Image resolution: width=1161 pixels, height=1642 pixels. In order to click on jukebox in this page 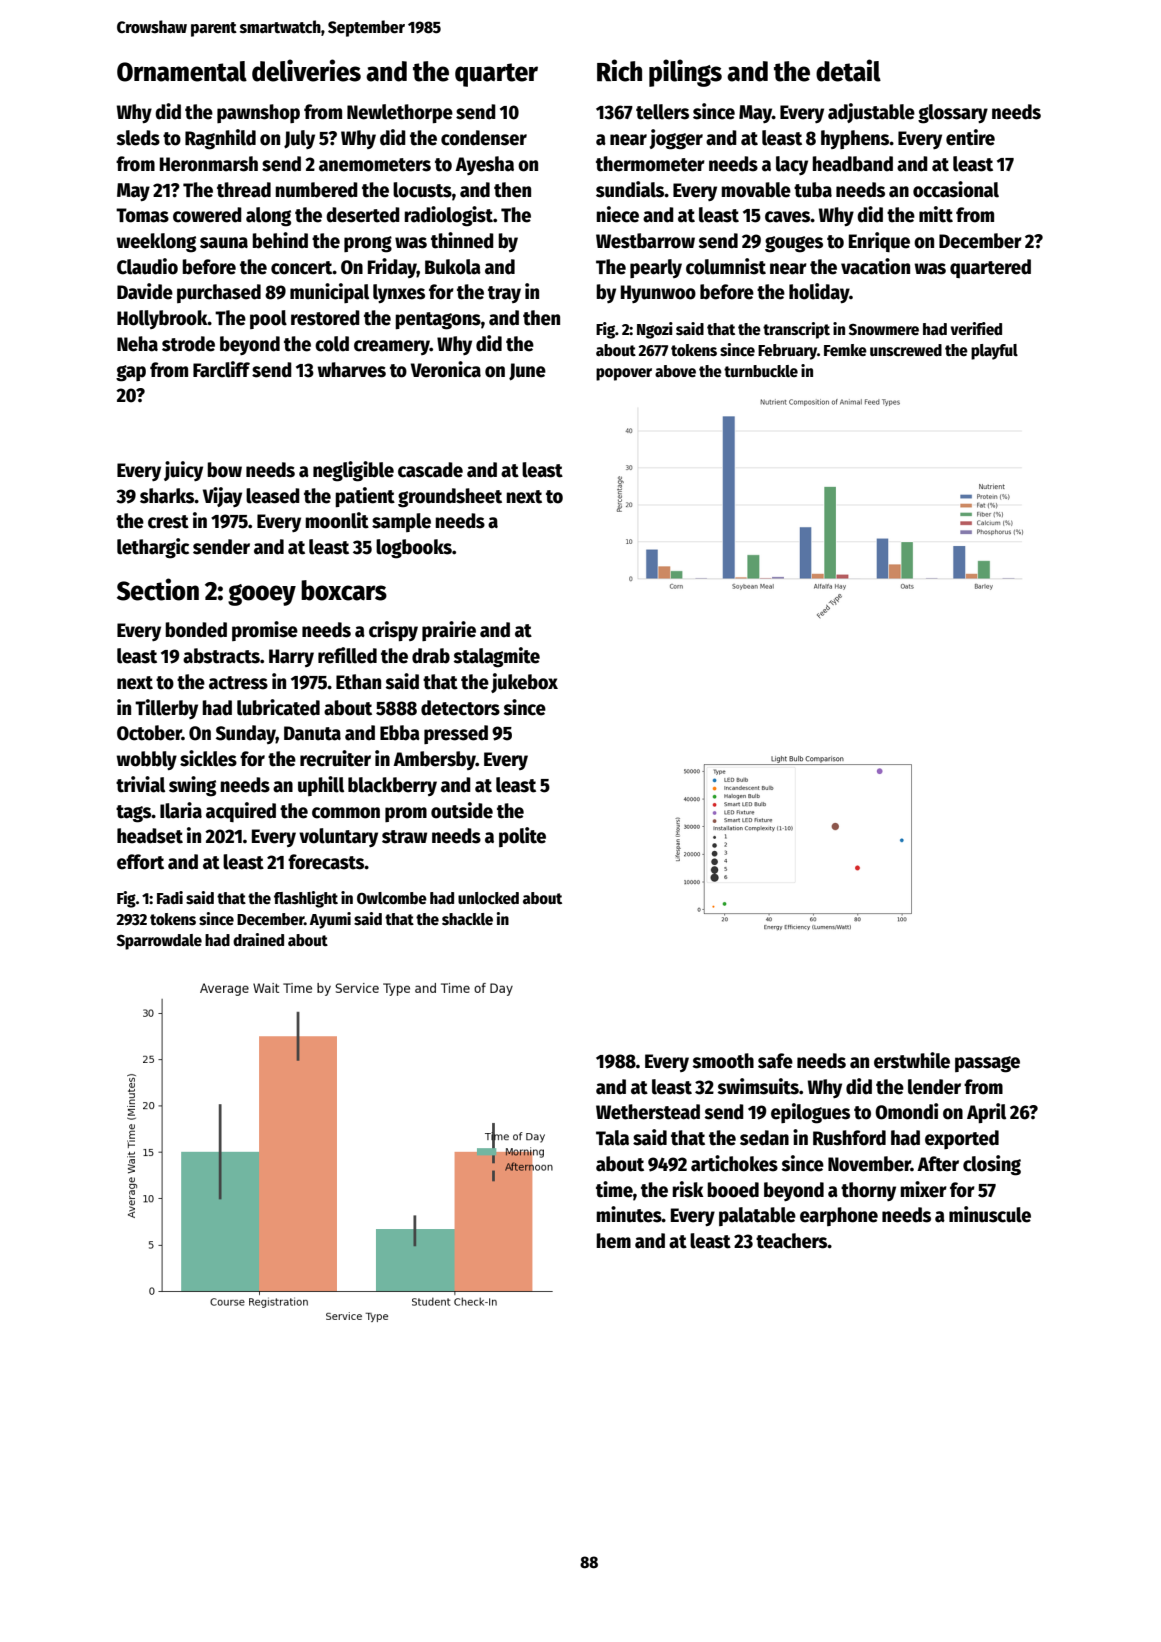, I will do `click(524, 683)`.
